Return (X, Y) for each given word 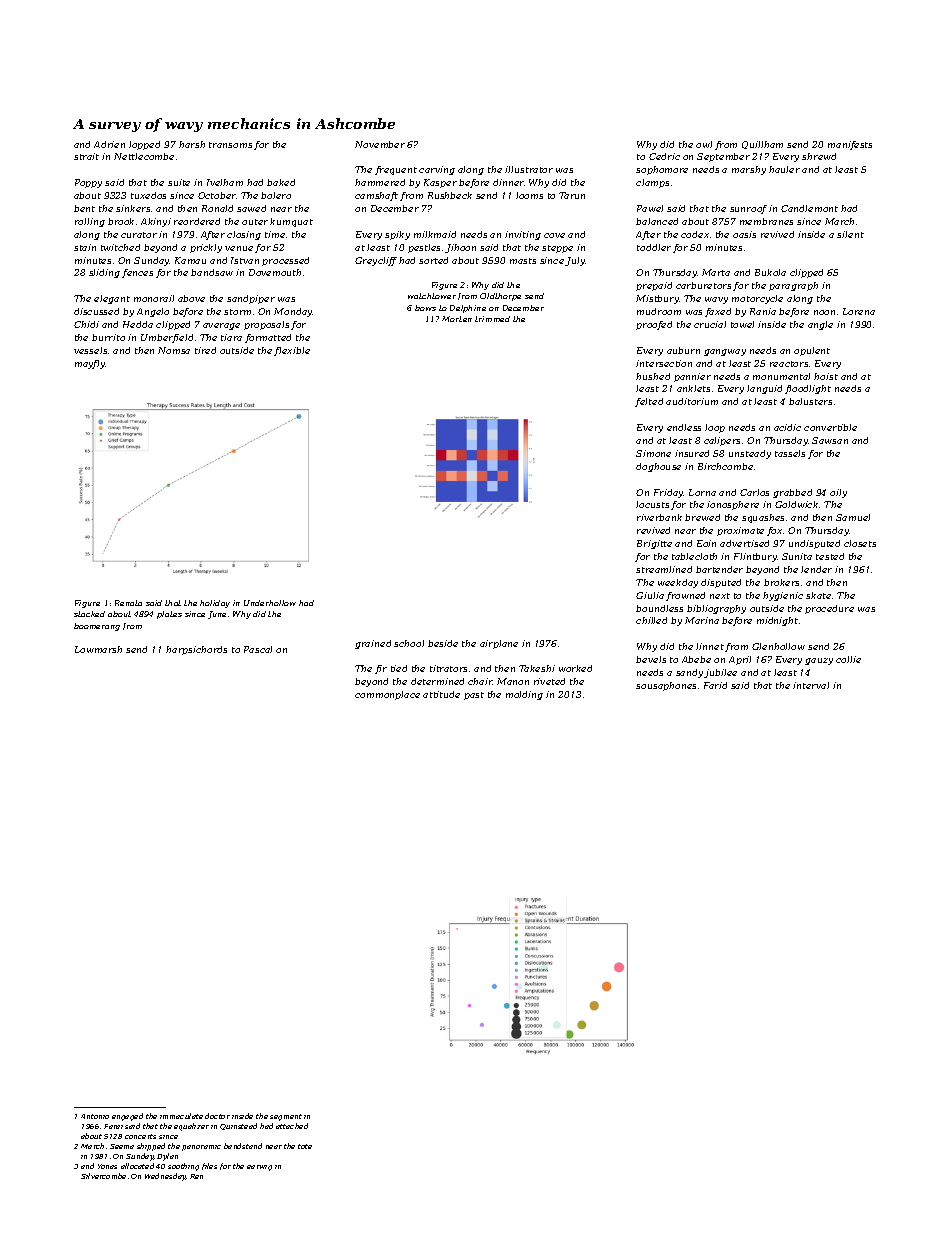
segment (286, 1117)
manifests (850, 145)
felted (649, 402)
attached (292, 1126)
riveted (549, 681)
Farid (715, 685)
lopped (144, 145)
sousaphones (666, 686)
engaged (127, 1117)
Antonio (95, 1116)
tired (205, 350)
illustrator (529, 169)
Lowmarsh (98, 649)
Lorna (702, 492)
